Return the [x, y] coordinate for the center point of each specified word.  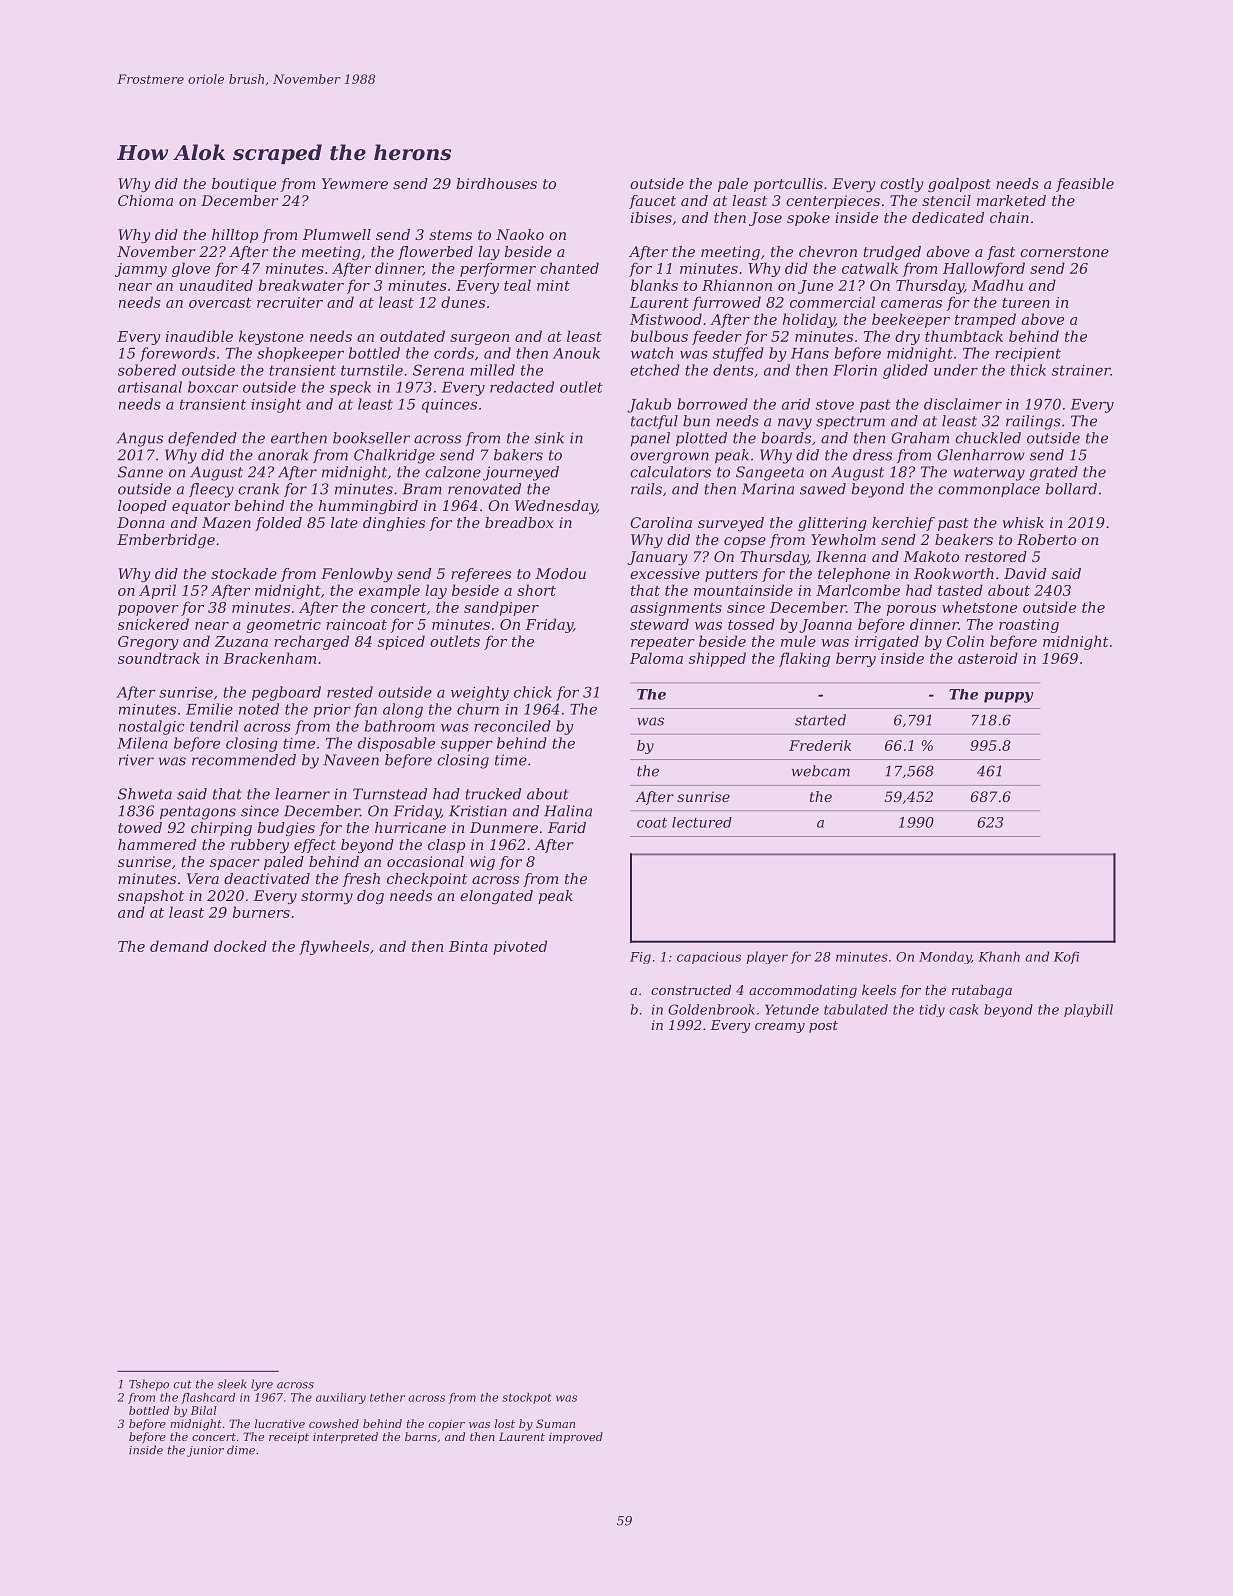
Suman [555, 1423]
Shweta [145, 794]
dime [241, 1450]
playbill [1088, 1010]
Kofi [1066, 957]
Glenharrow [981, 455]
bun [696, 421]
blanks [654, 285]
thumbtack [964, 336]
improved [576, 1437]
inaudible [199, 336]
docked [240, 946]
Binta [468, 946]
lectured [702, 822]
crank [258, 489]
